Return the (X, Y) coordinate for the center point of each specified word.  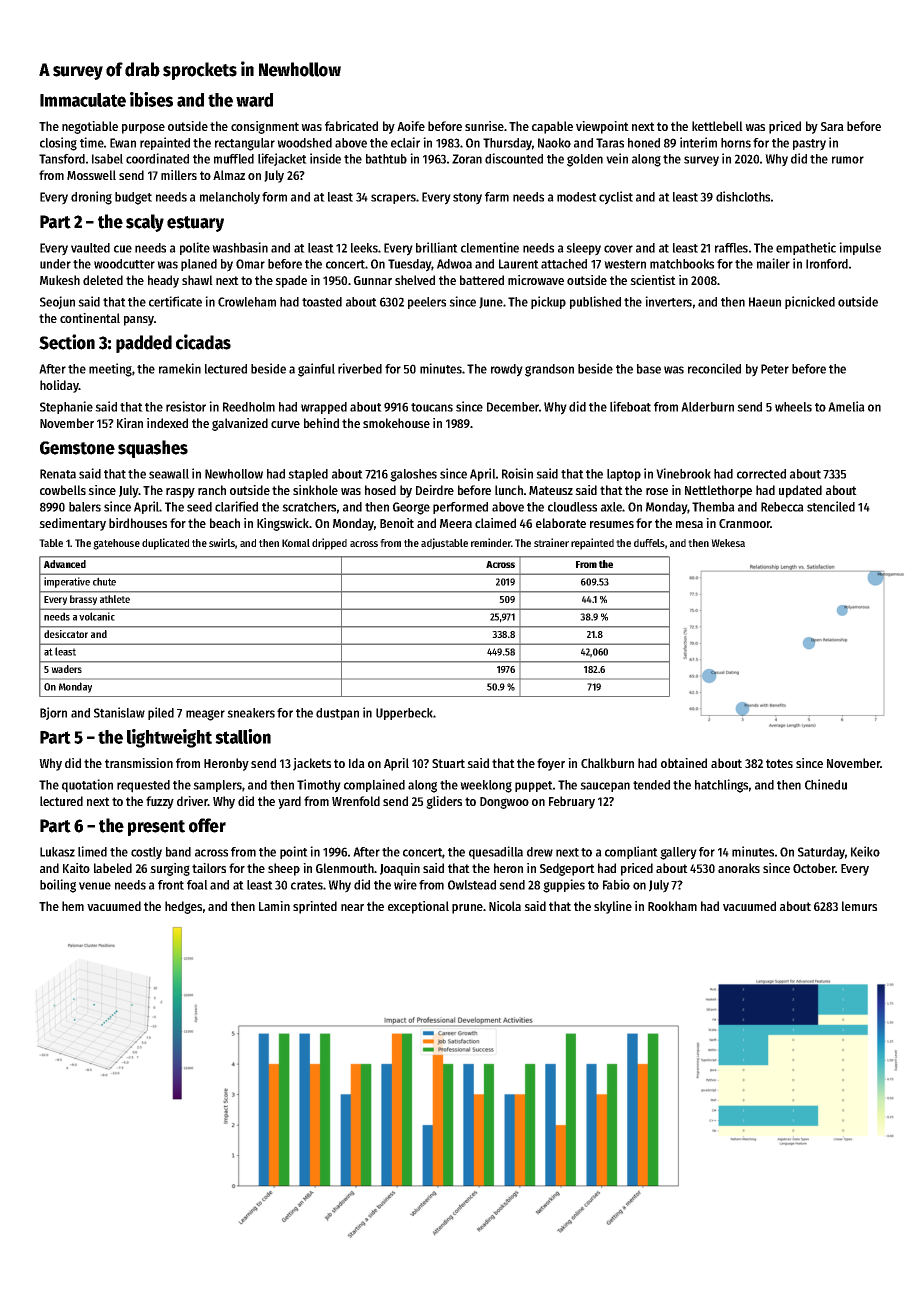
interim (698, 142)
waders (66, 669)
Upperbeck (404, 714)
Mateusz (551, 490)
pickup (548, 302)
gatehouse (116, 544)
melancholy (230, 198)
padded (144, 344)
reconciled (714, 368)
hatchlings (721, 786)
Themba (713, 507)
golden (585, 160)
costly (146, 853)
